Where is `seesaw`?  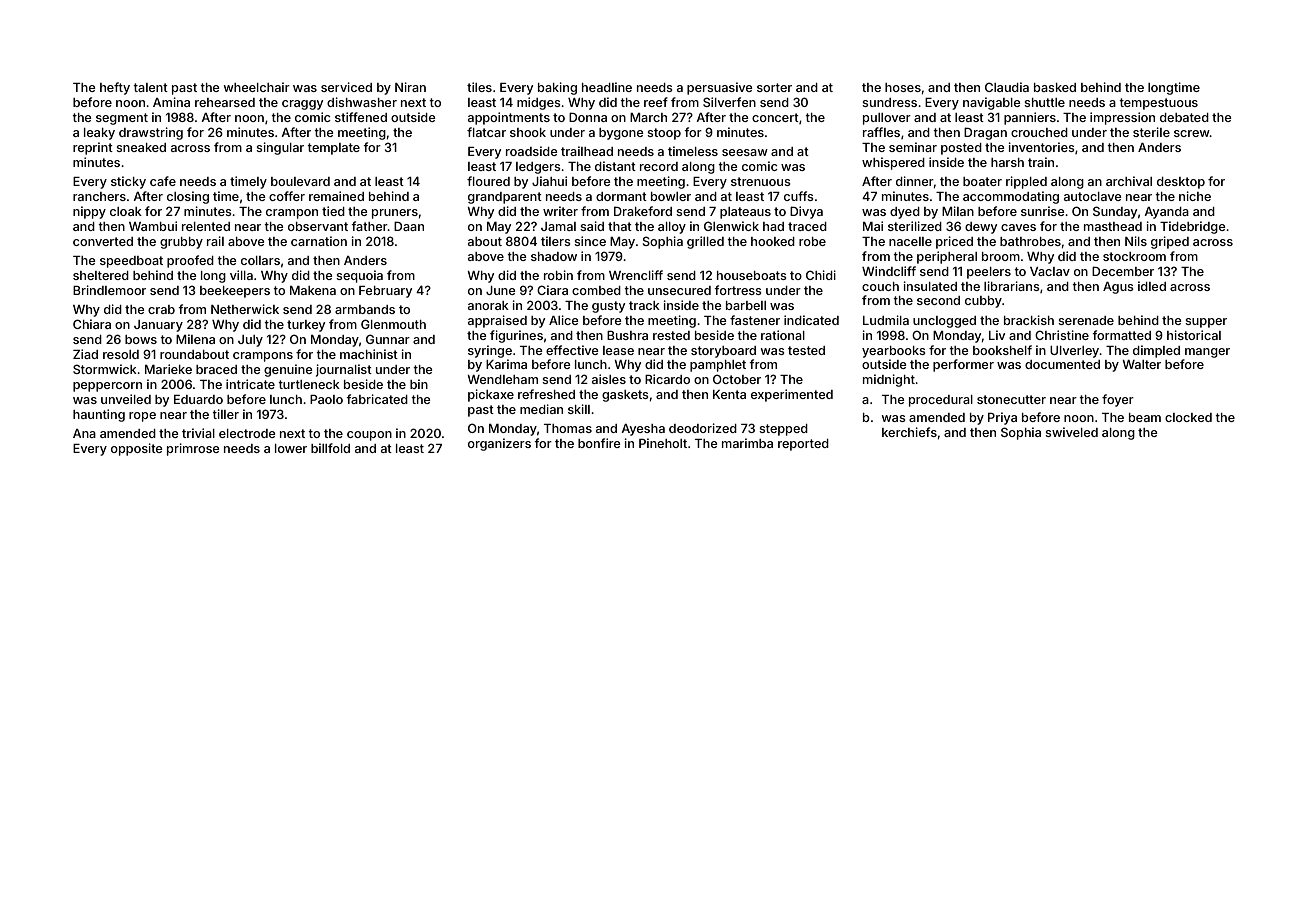 seesaw is located at coordinates (745, 152).
